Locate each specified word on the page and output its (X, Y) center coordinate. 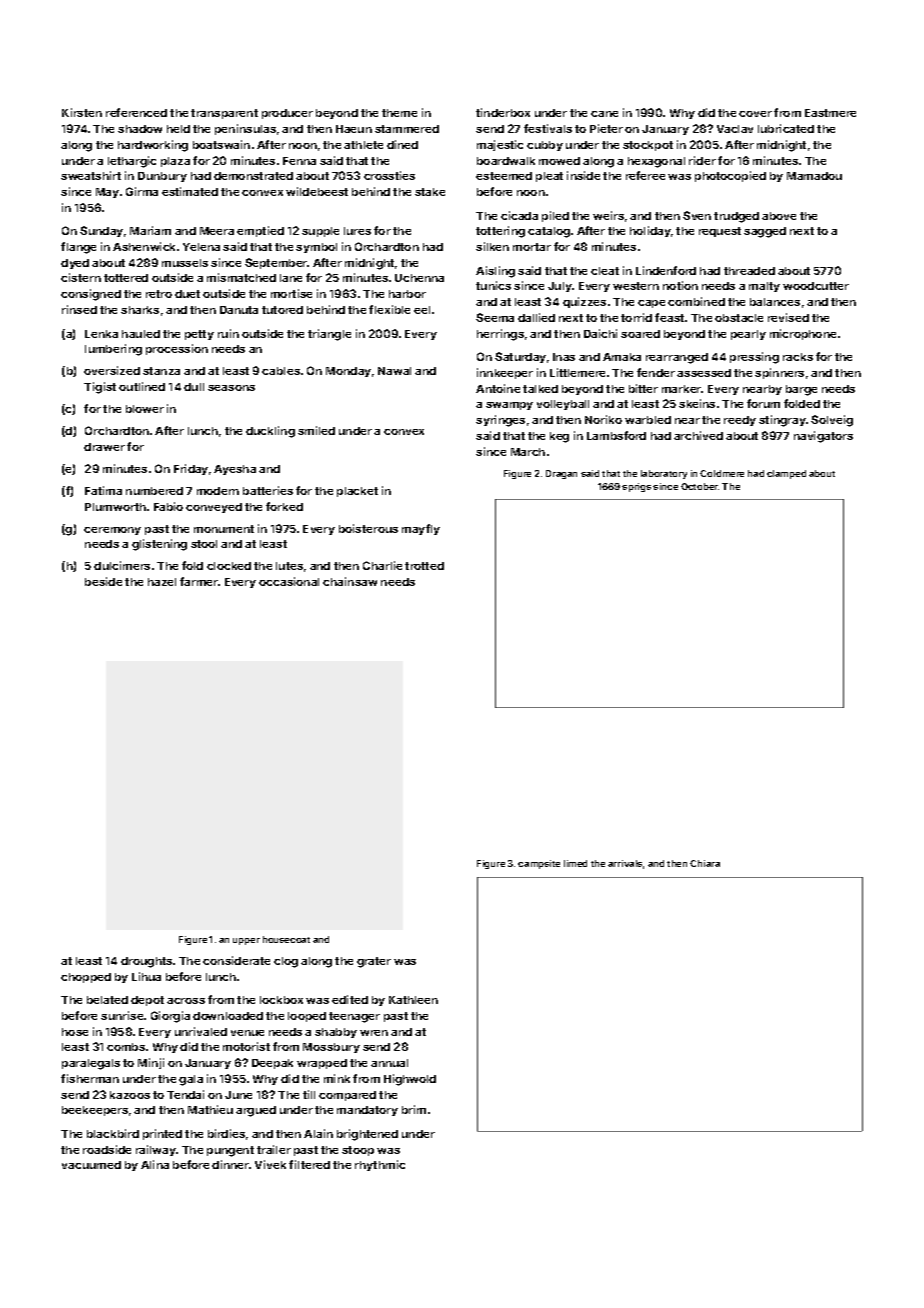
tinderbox (503, 112)
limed (575, 863)
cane (604, 114)
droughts (146, 962)
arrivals (625, 863)
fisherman (90, 1078)
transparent (224, 114)
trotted (424, 566)
